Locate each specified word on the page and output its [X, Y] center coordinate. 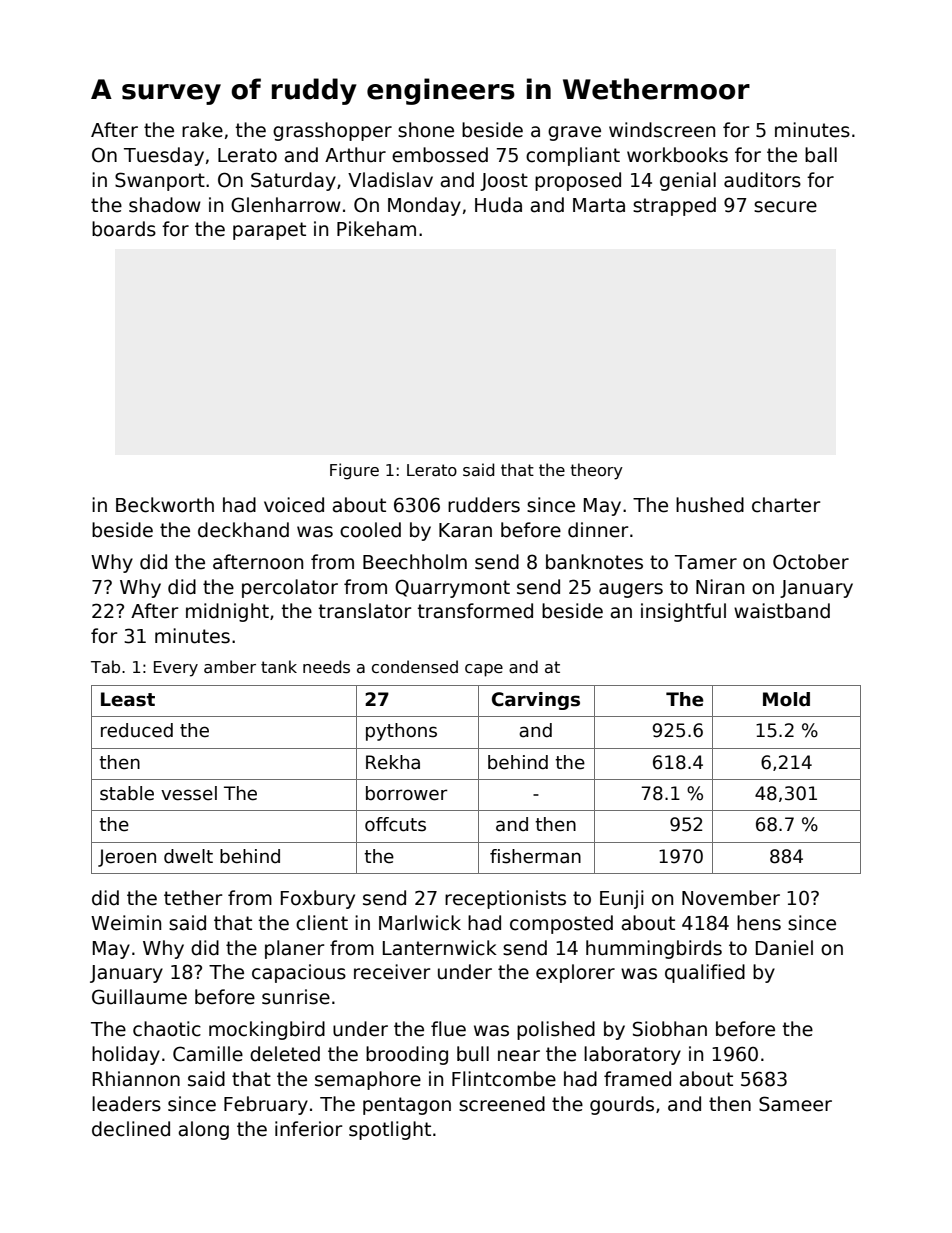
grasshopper [332, 131]
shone [426, 130]
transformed [475, 611]
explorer [575, 973]
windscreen [662, 130]
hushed [710, 505]
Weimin [126, 923]
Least [128, 699]
